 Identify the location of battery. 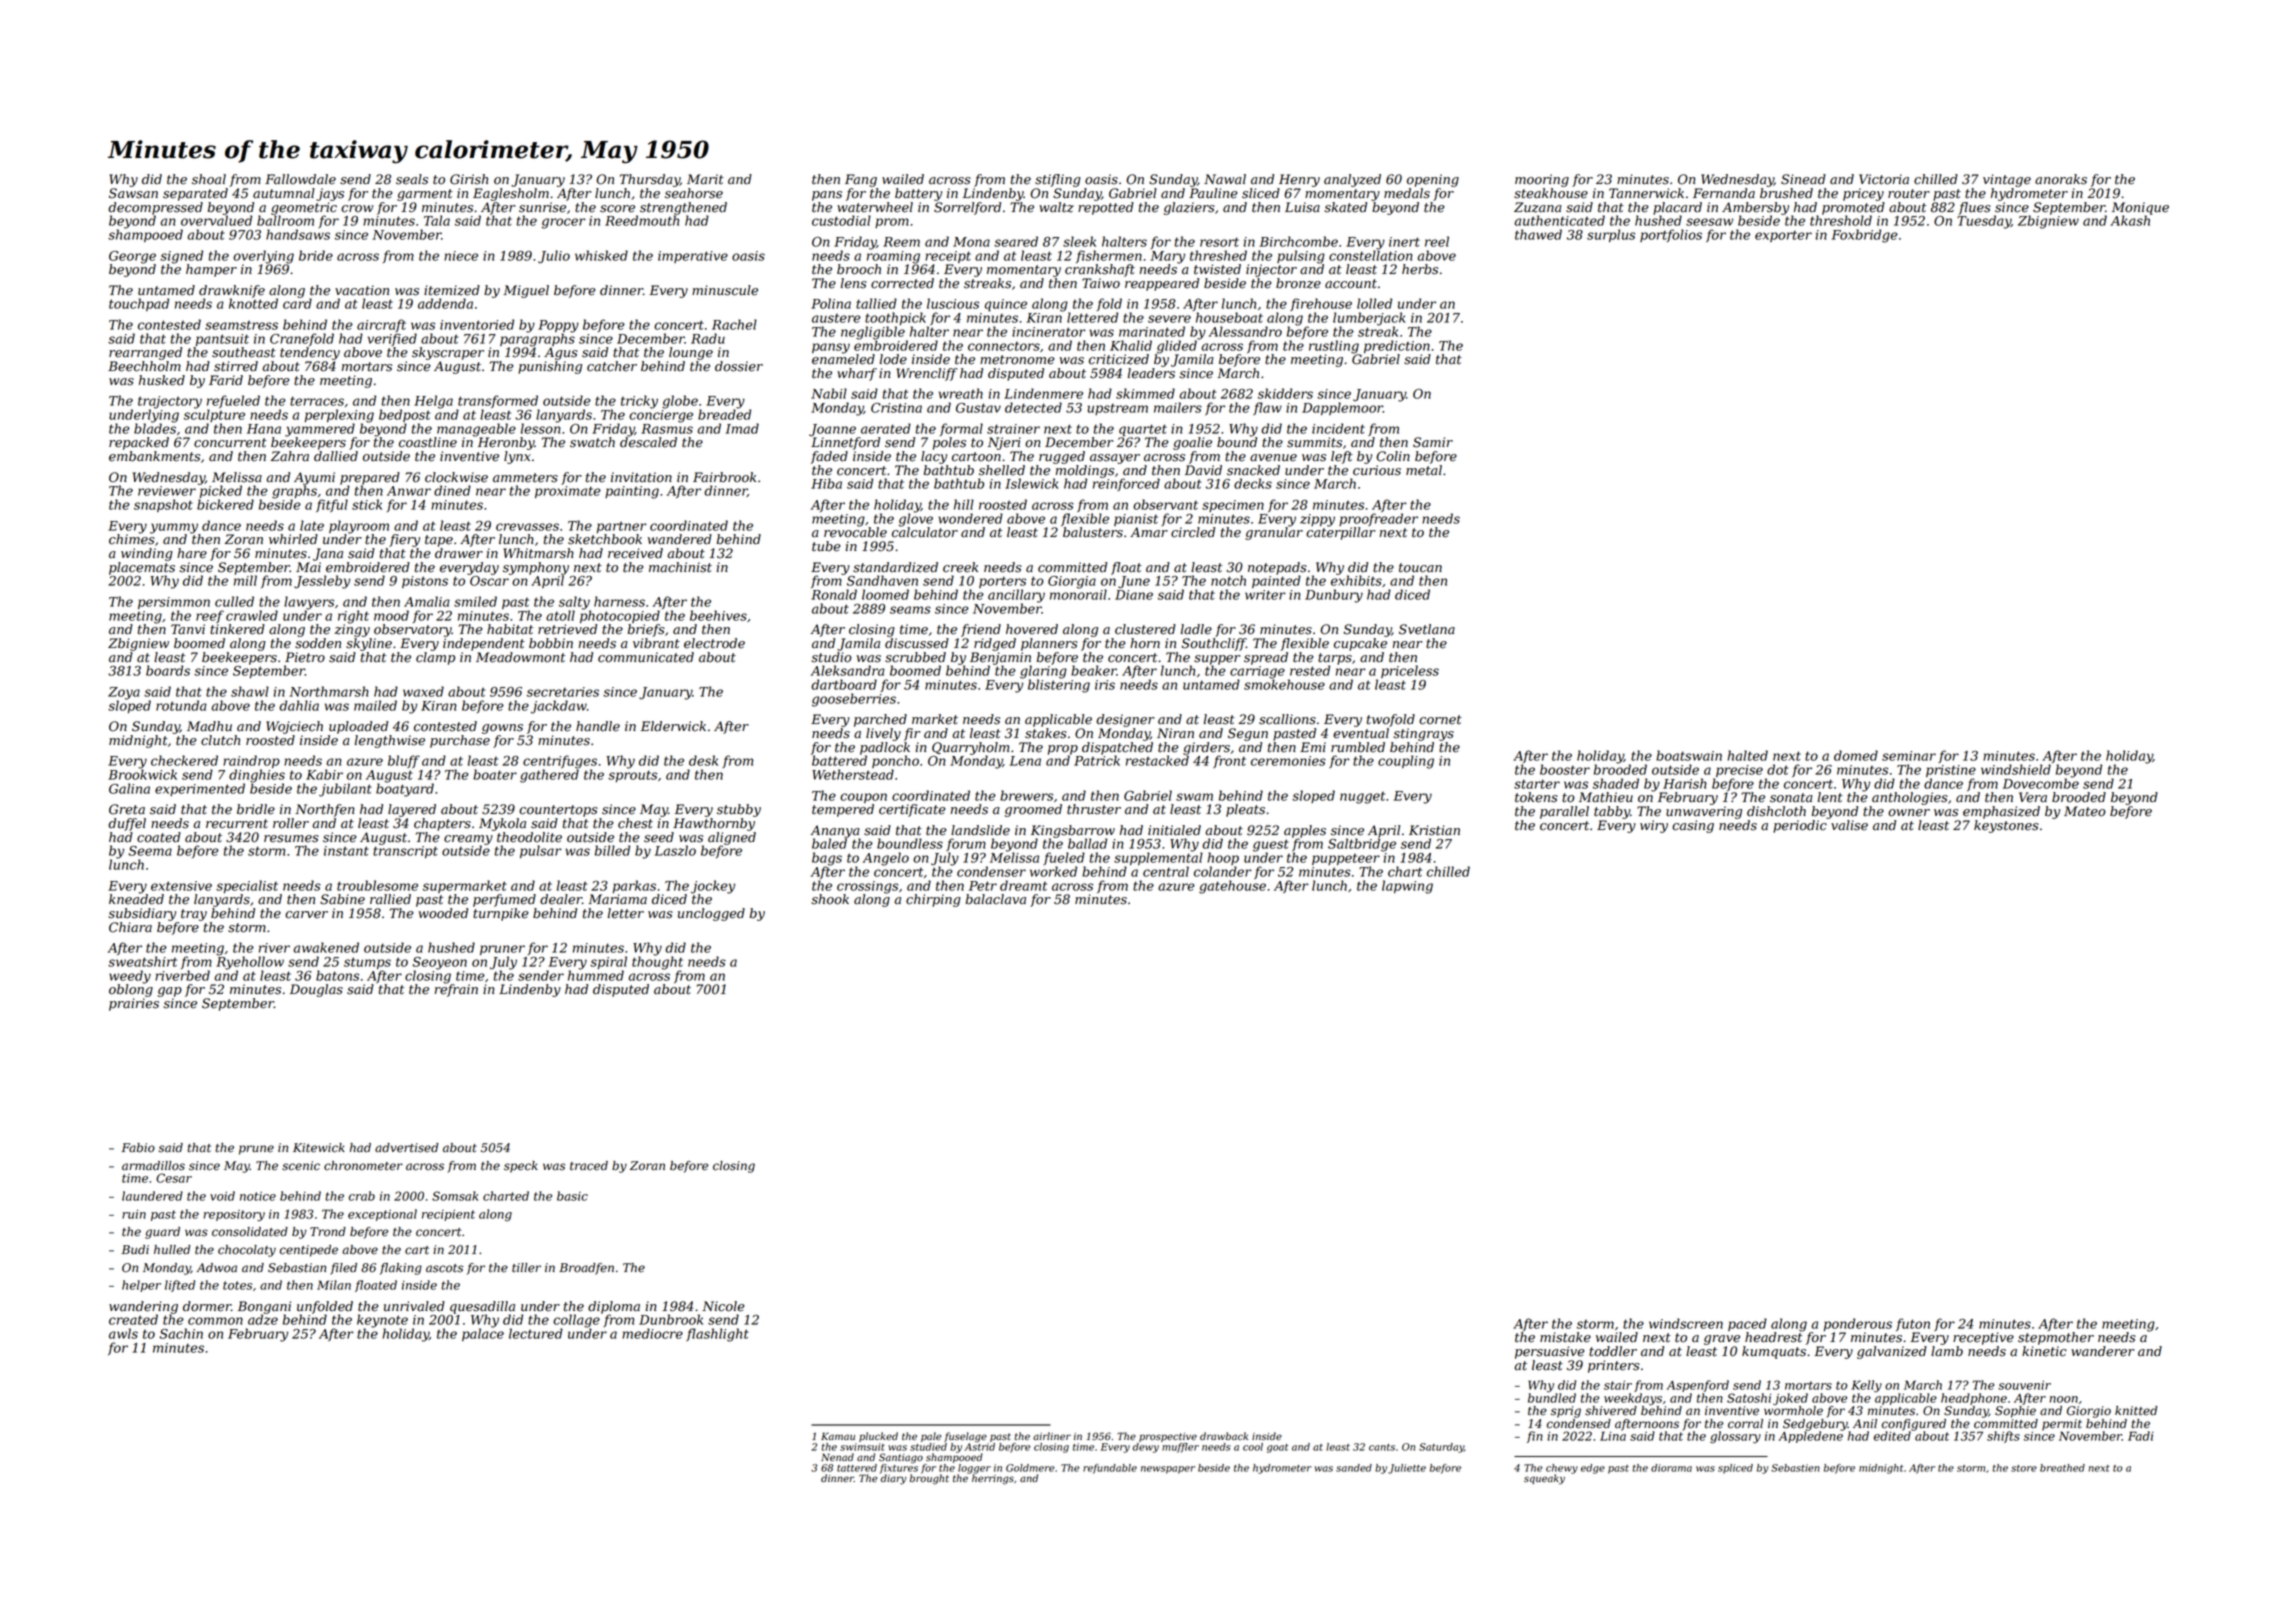
(918, 194).
